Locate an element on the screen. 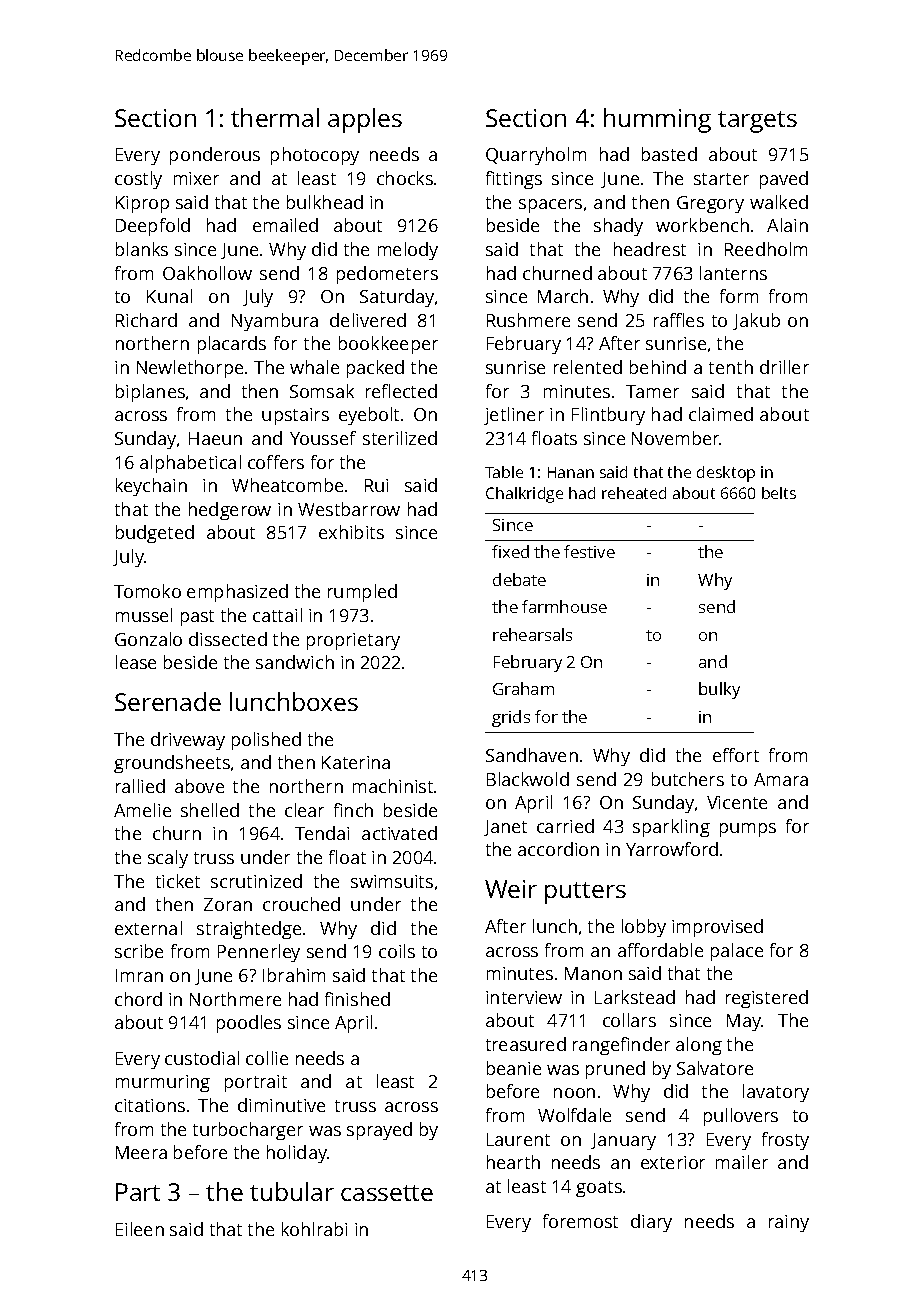  driveway is located at coordinates (188, 741).
